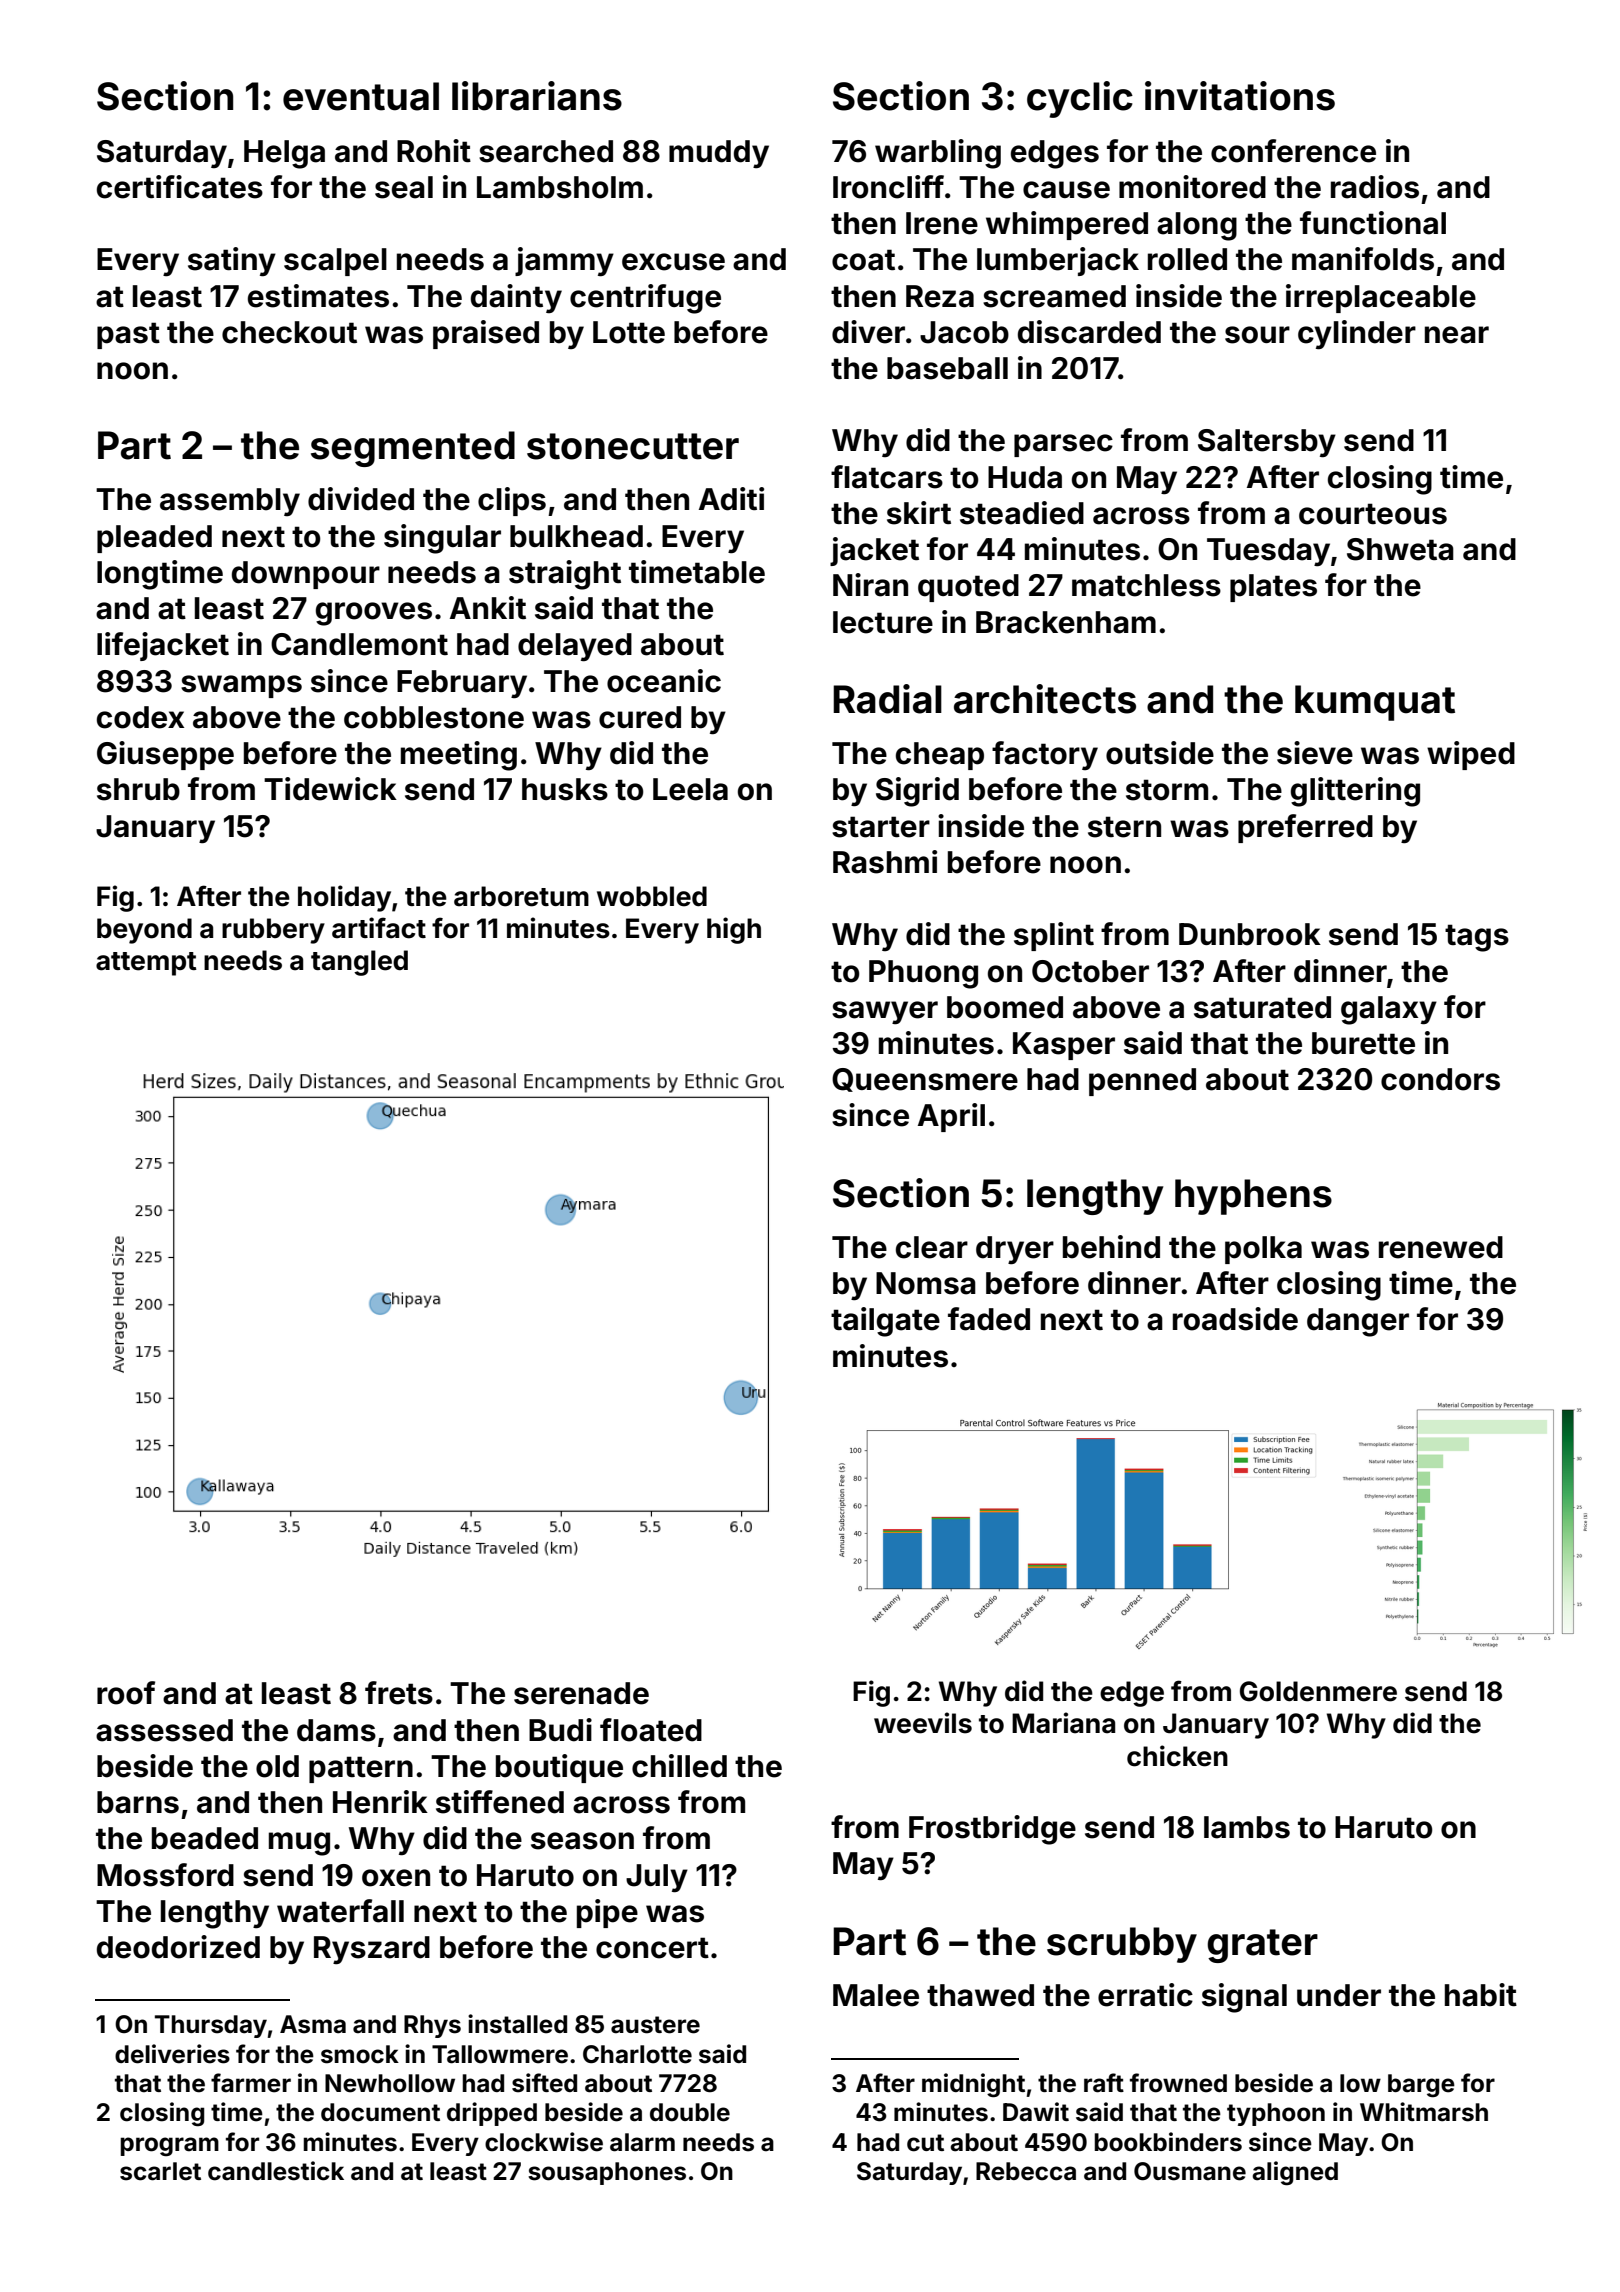 The height and width of the screenshot is (2292, 1620). I want to click on serenade, so click(581, 1693).
